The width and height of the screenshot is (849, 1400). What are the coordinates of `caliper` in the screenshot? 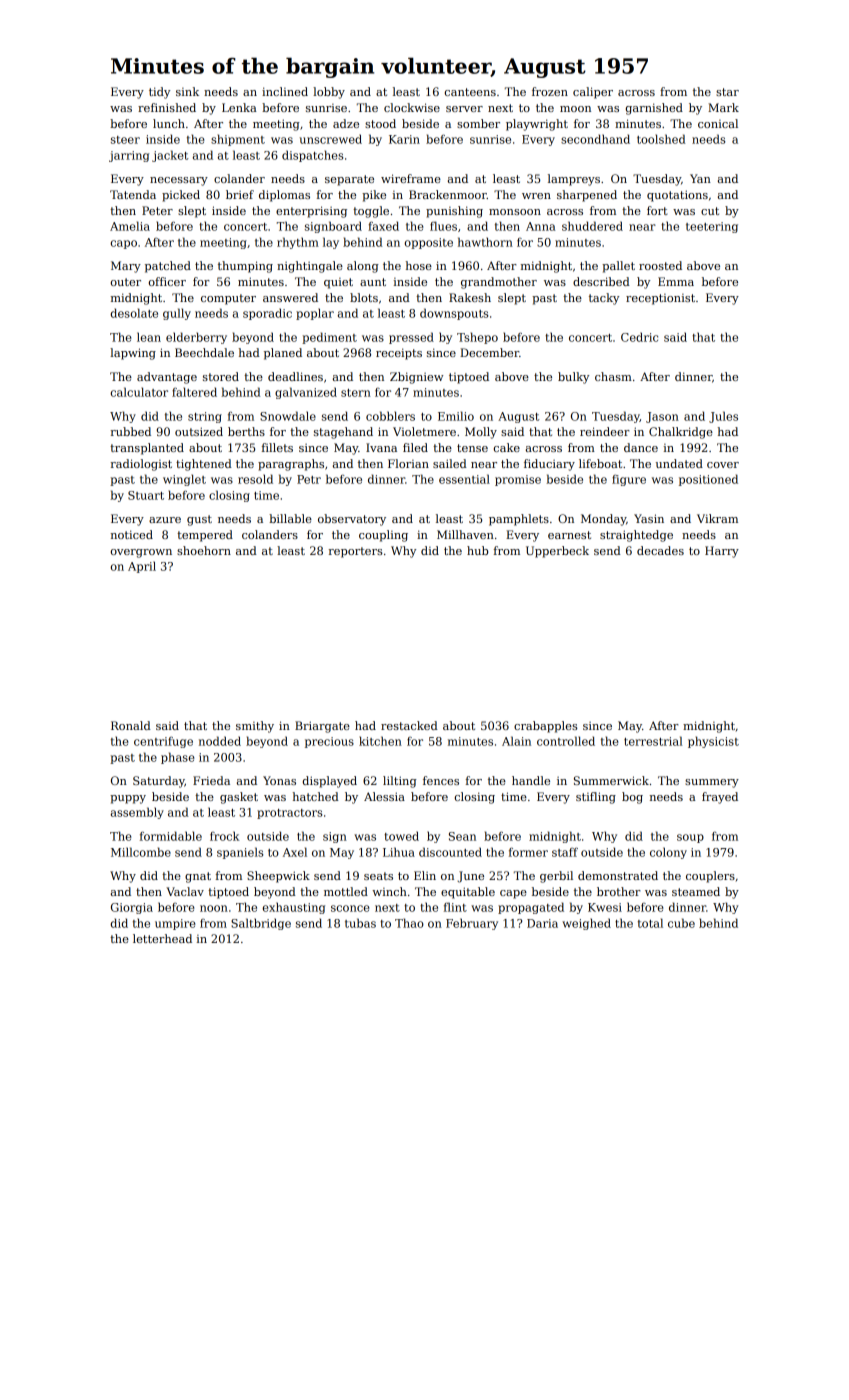 It's located at (593, 93).
